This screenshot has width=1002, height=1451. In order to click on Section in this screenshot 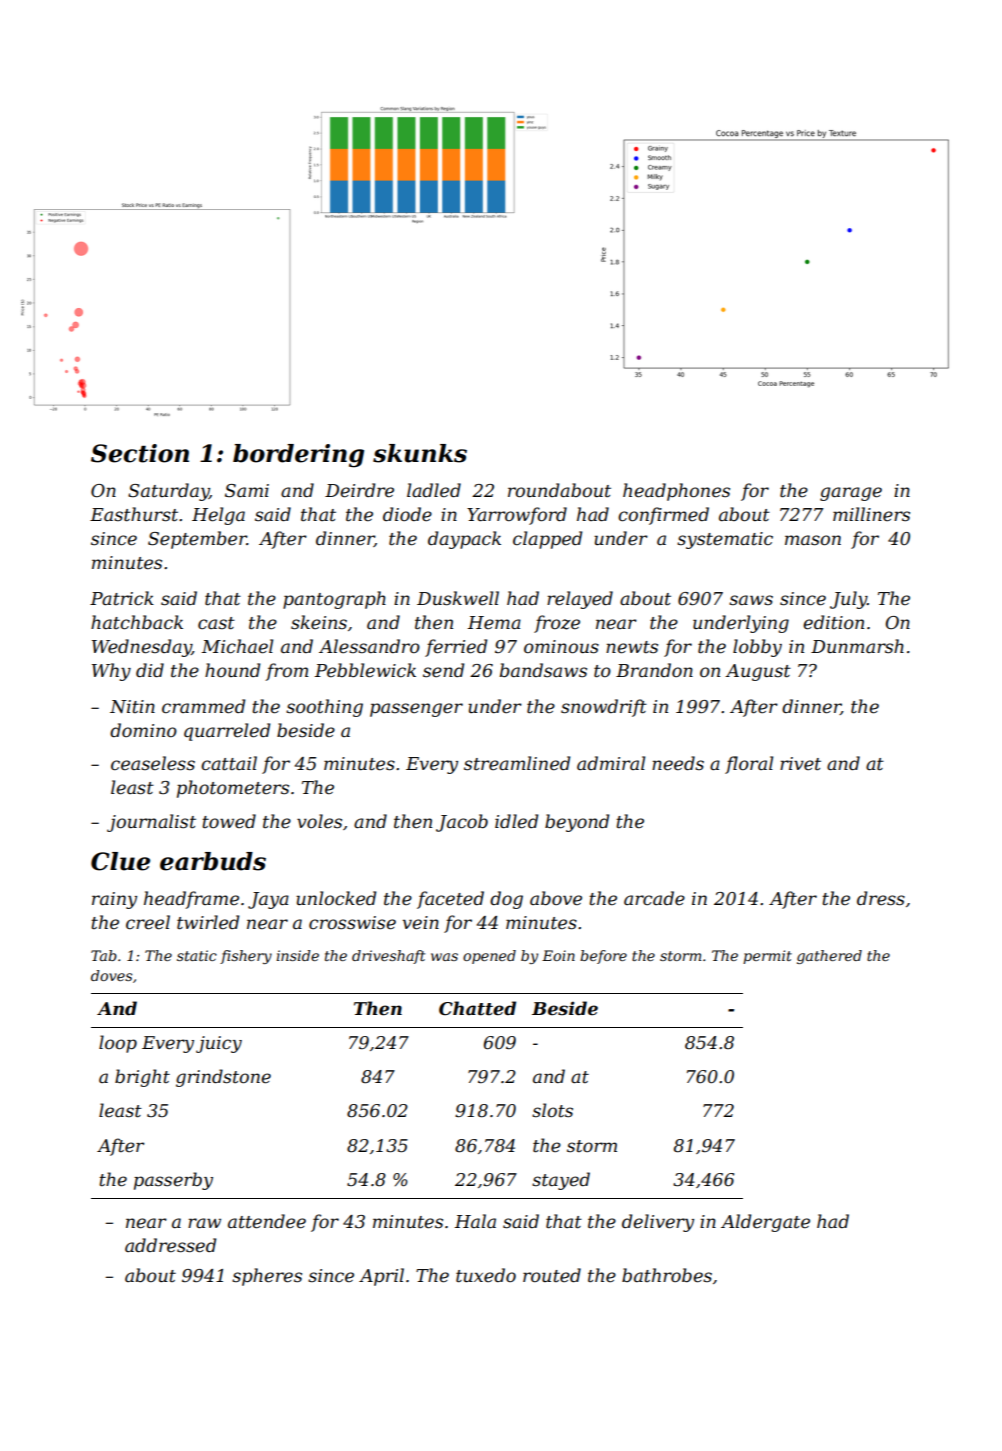, I will do `click(140, 453)`.
